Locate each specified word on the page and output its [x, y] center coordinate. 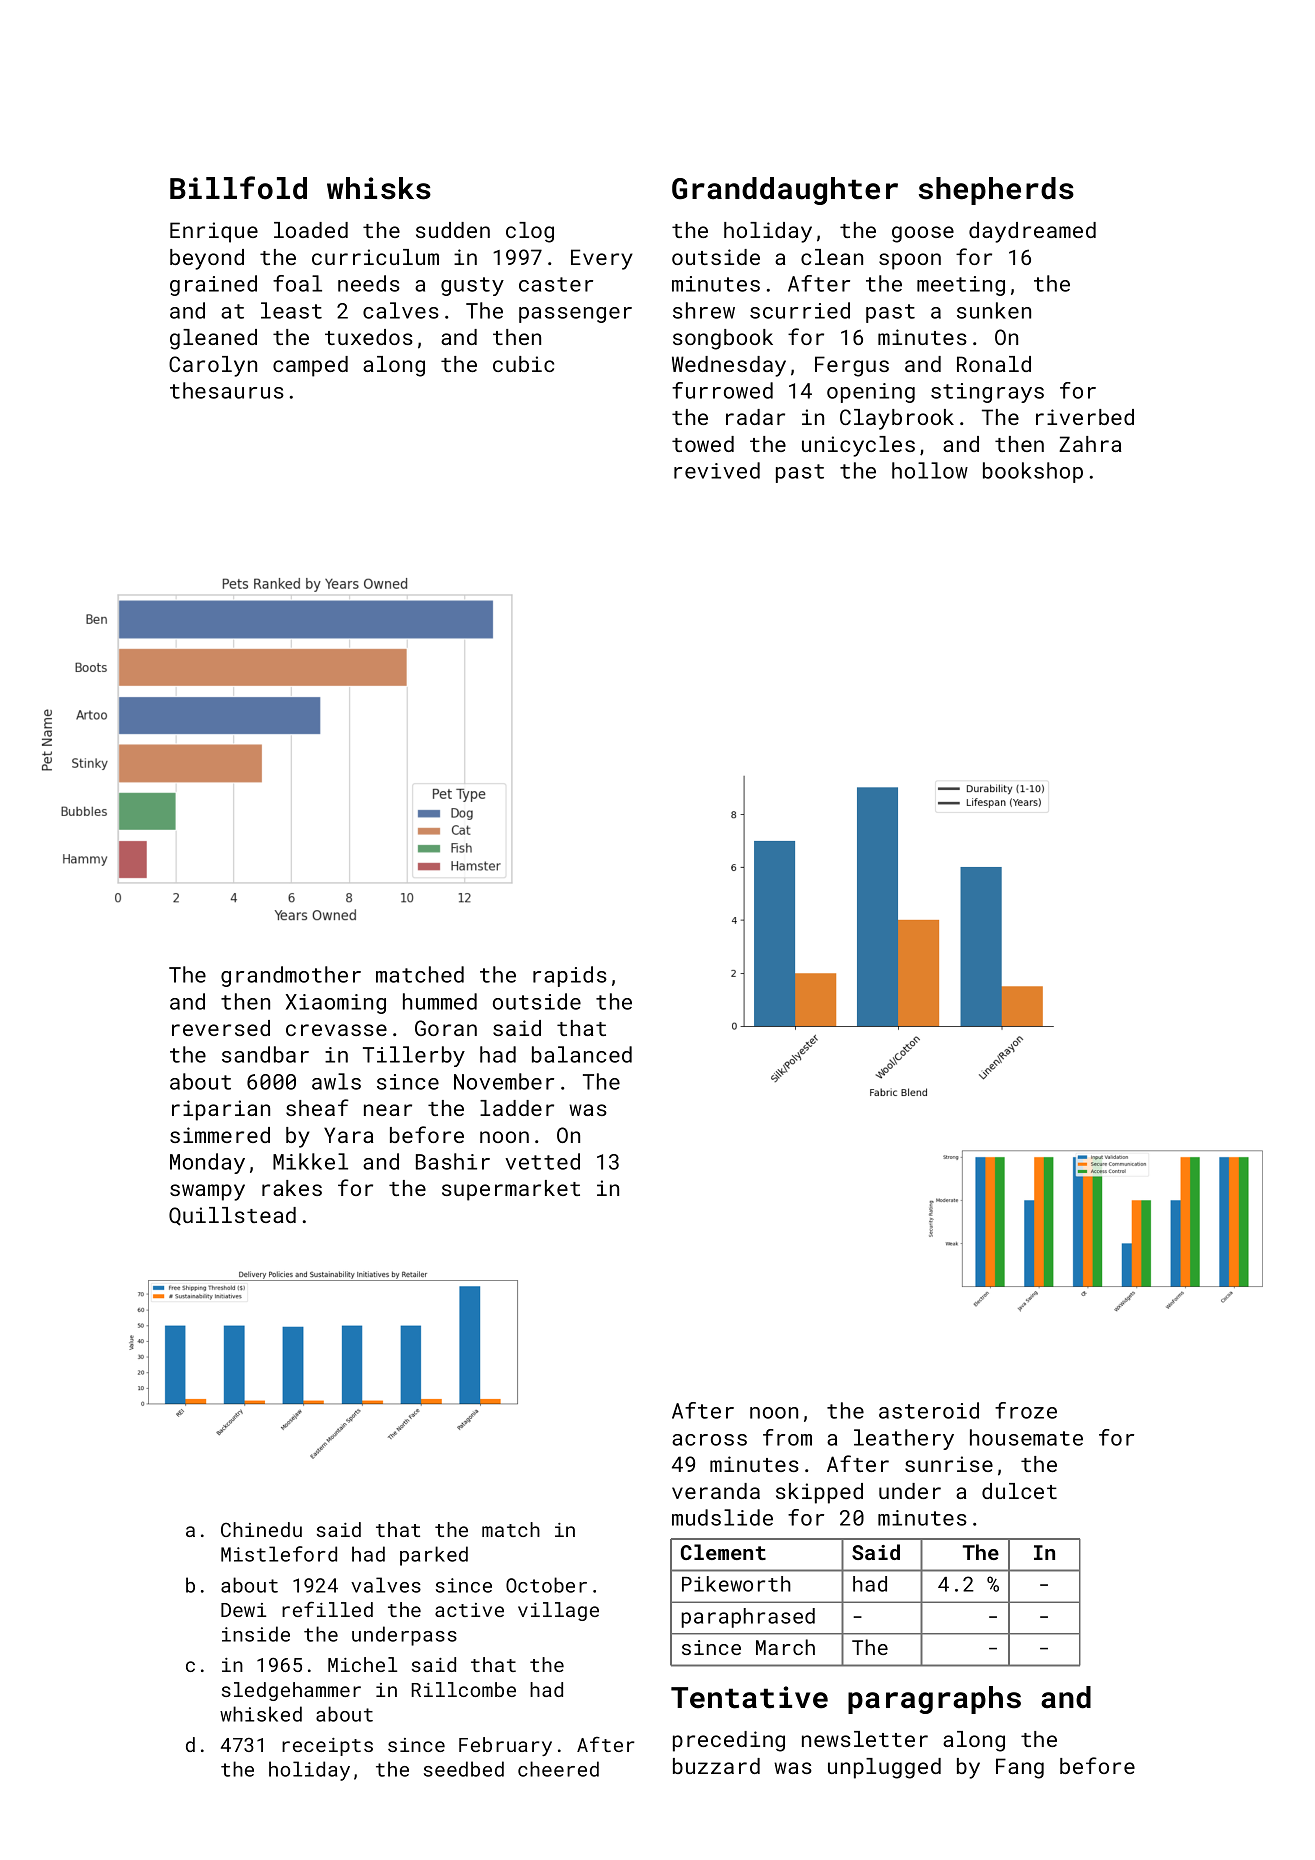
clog [530, 232]
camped [310, 366]
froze [1026, 1410]
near [388, 1110]
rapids [570, 976]
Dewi [243, 1610]
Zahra [1090, 444]
